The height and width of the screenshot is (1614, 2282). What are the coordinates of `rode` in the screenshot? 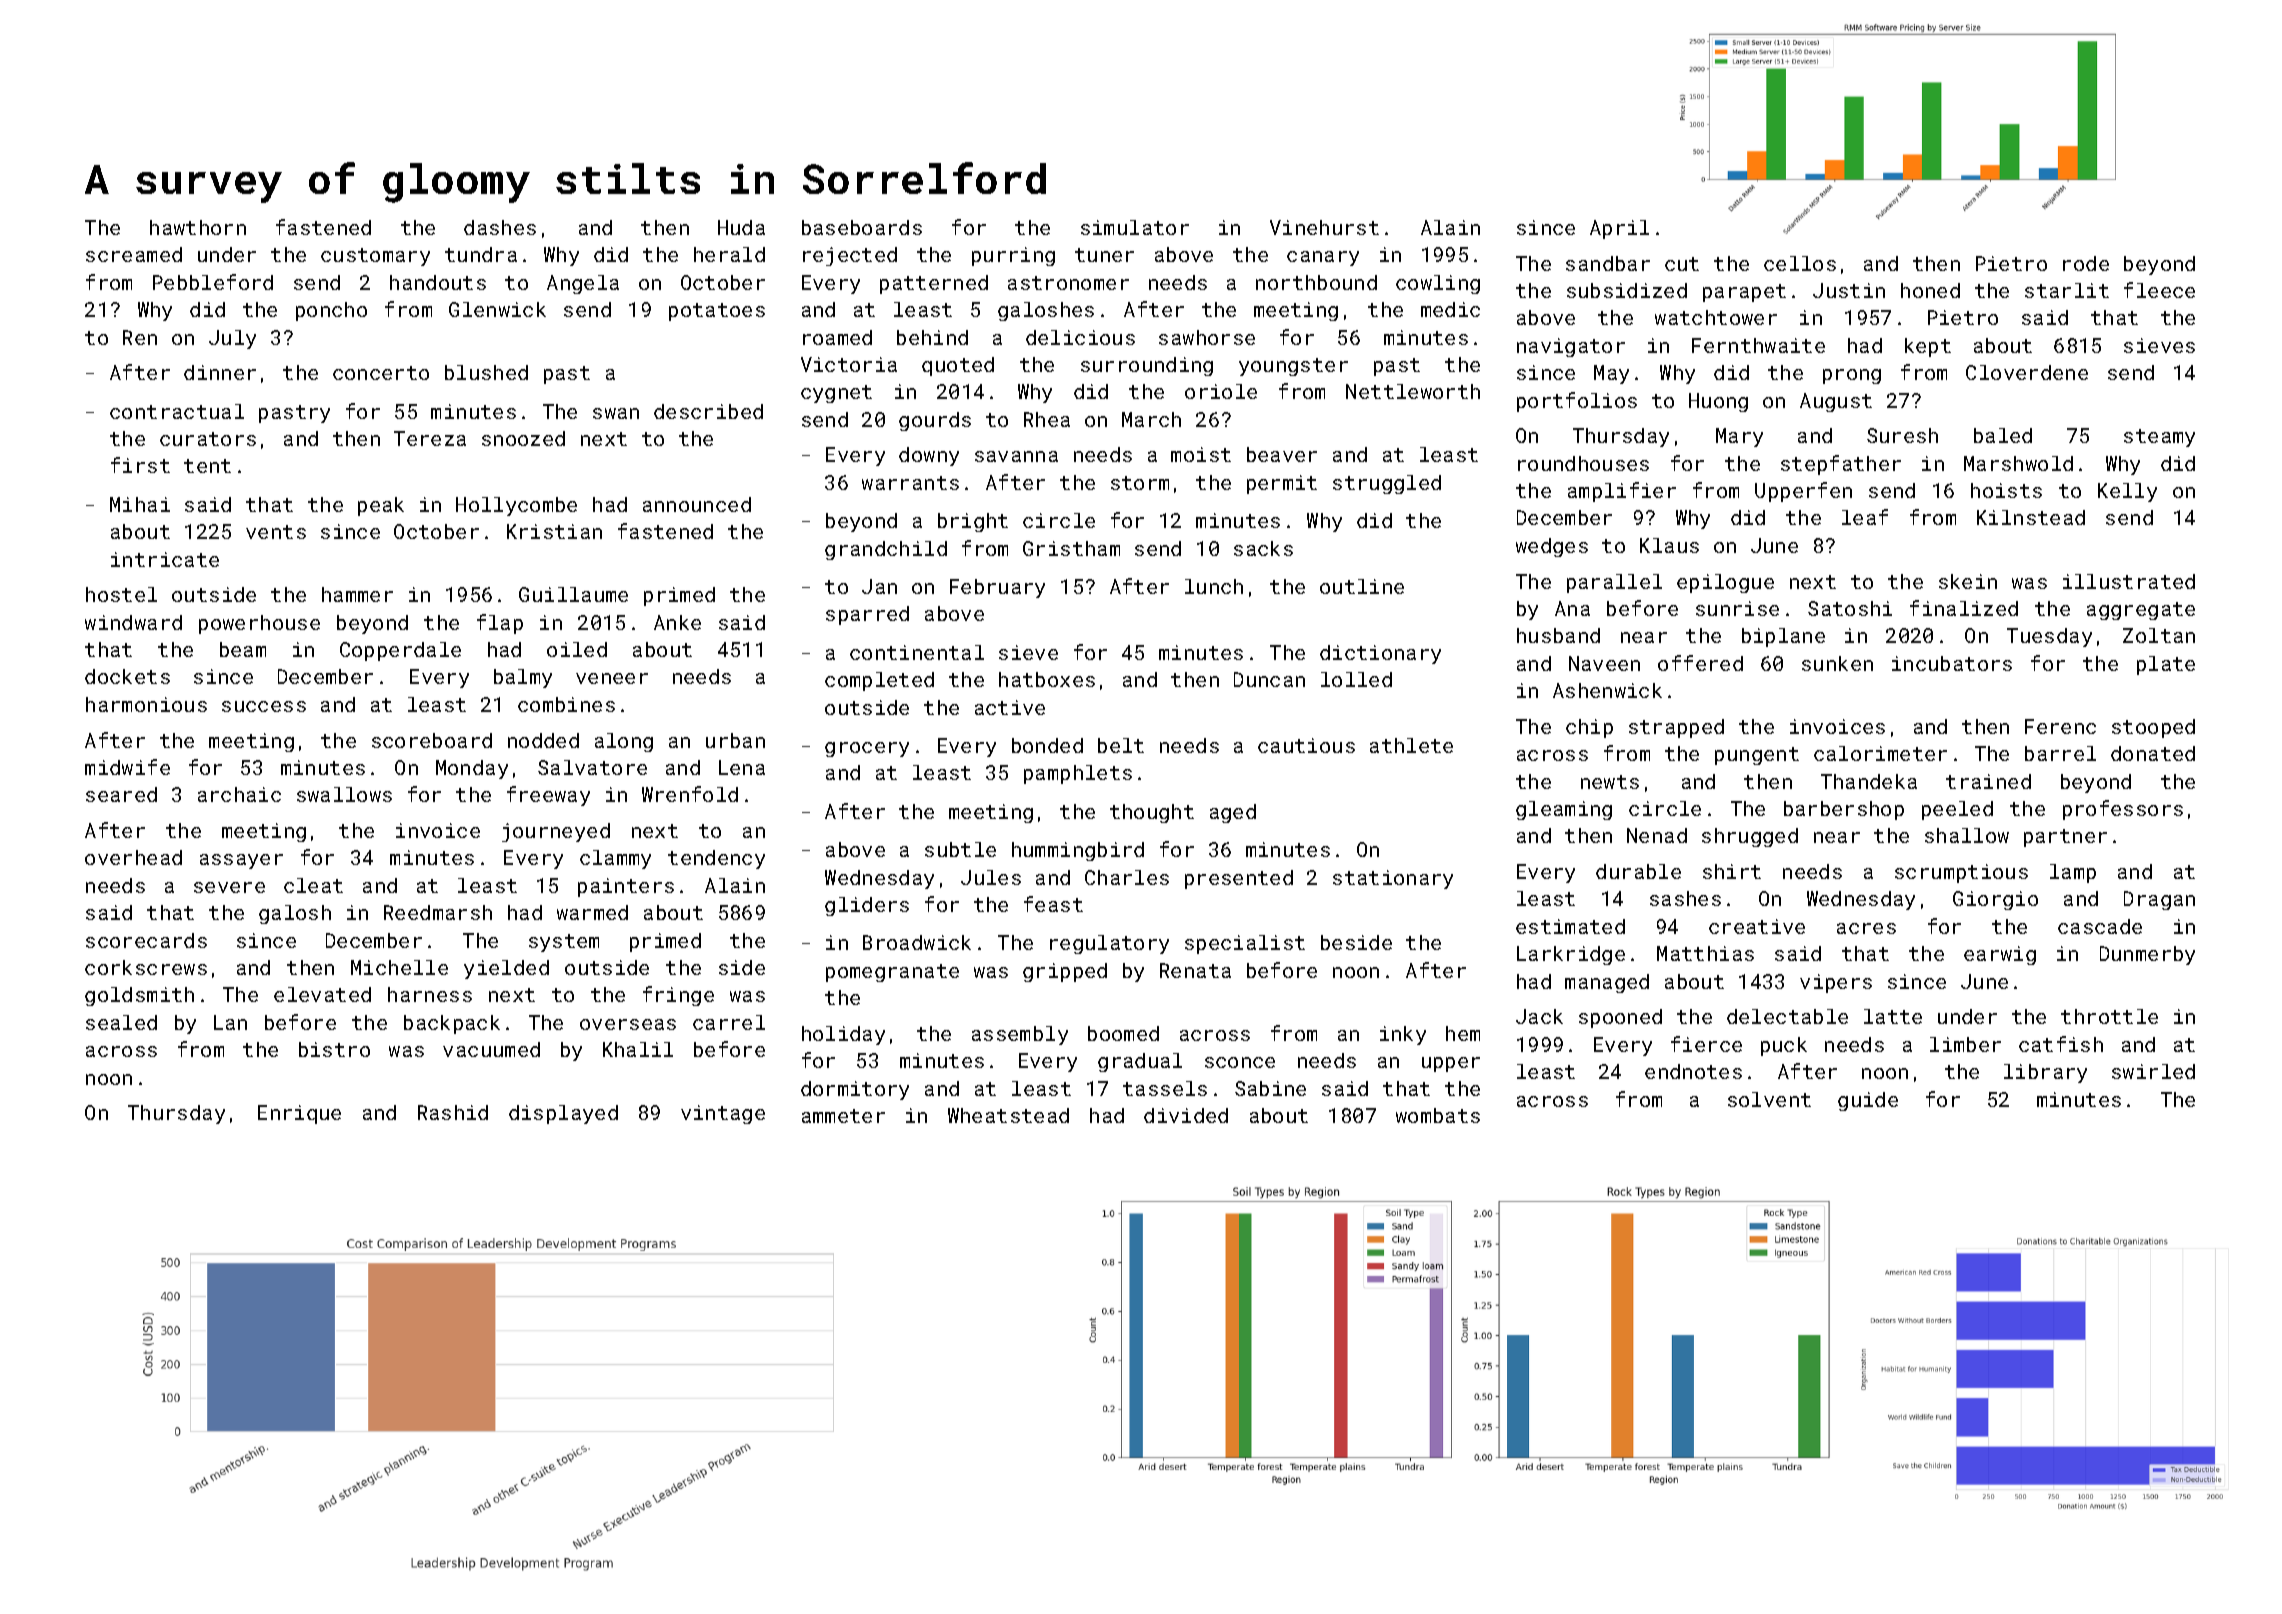 It's located at (2086, 263).
